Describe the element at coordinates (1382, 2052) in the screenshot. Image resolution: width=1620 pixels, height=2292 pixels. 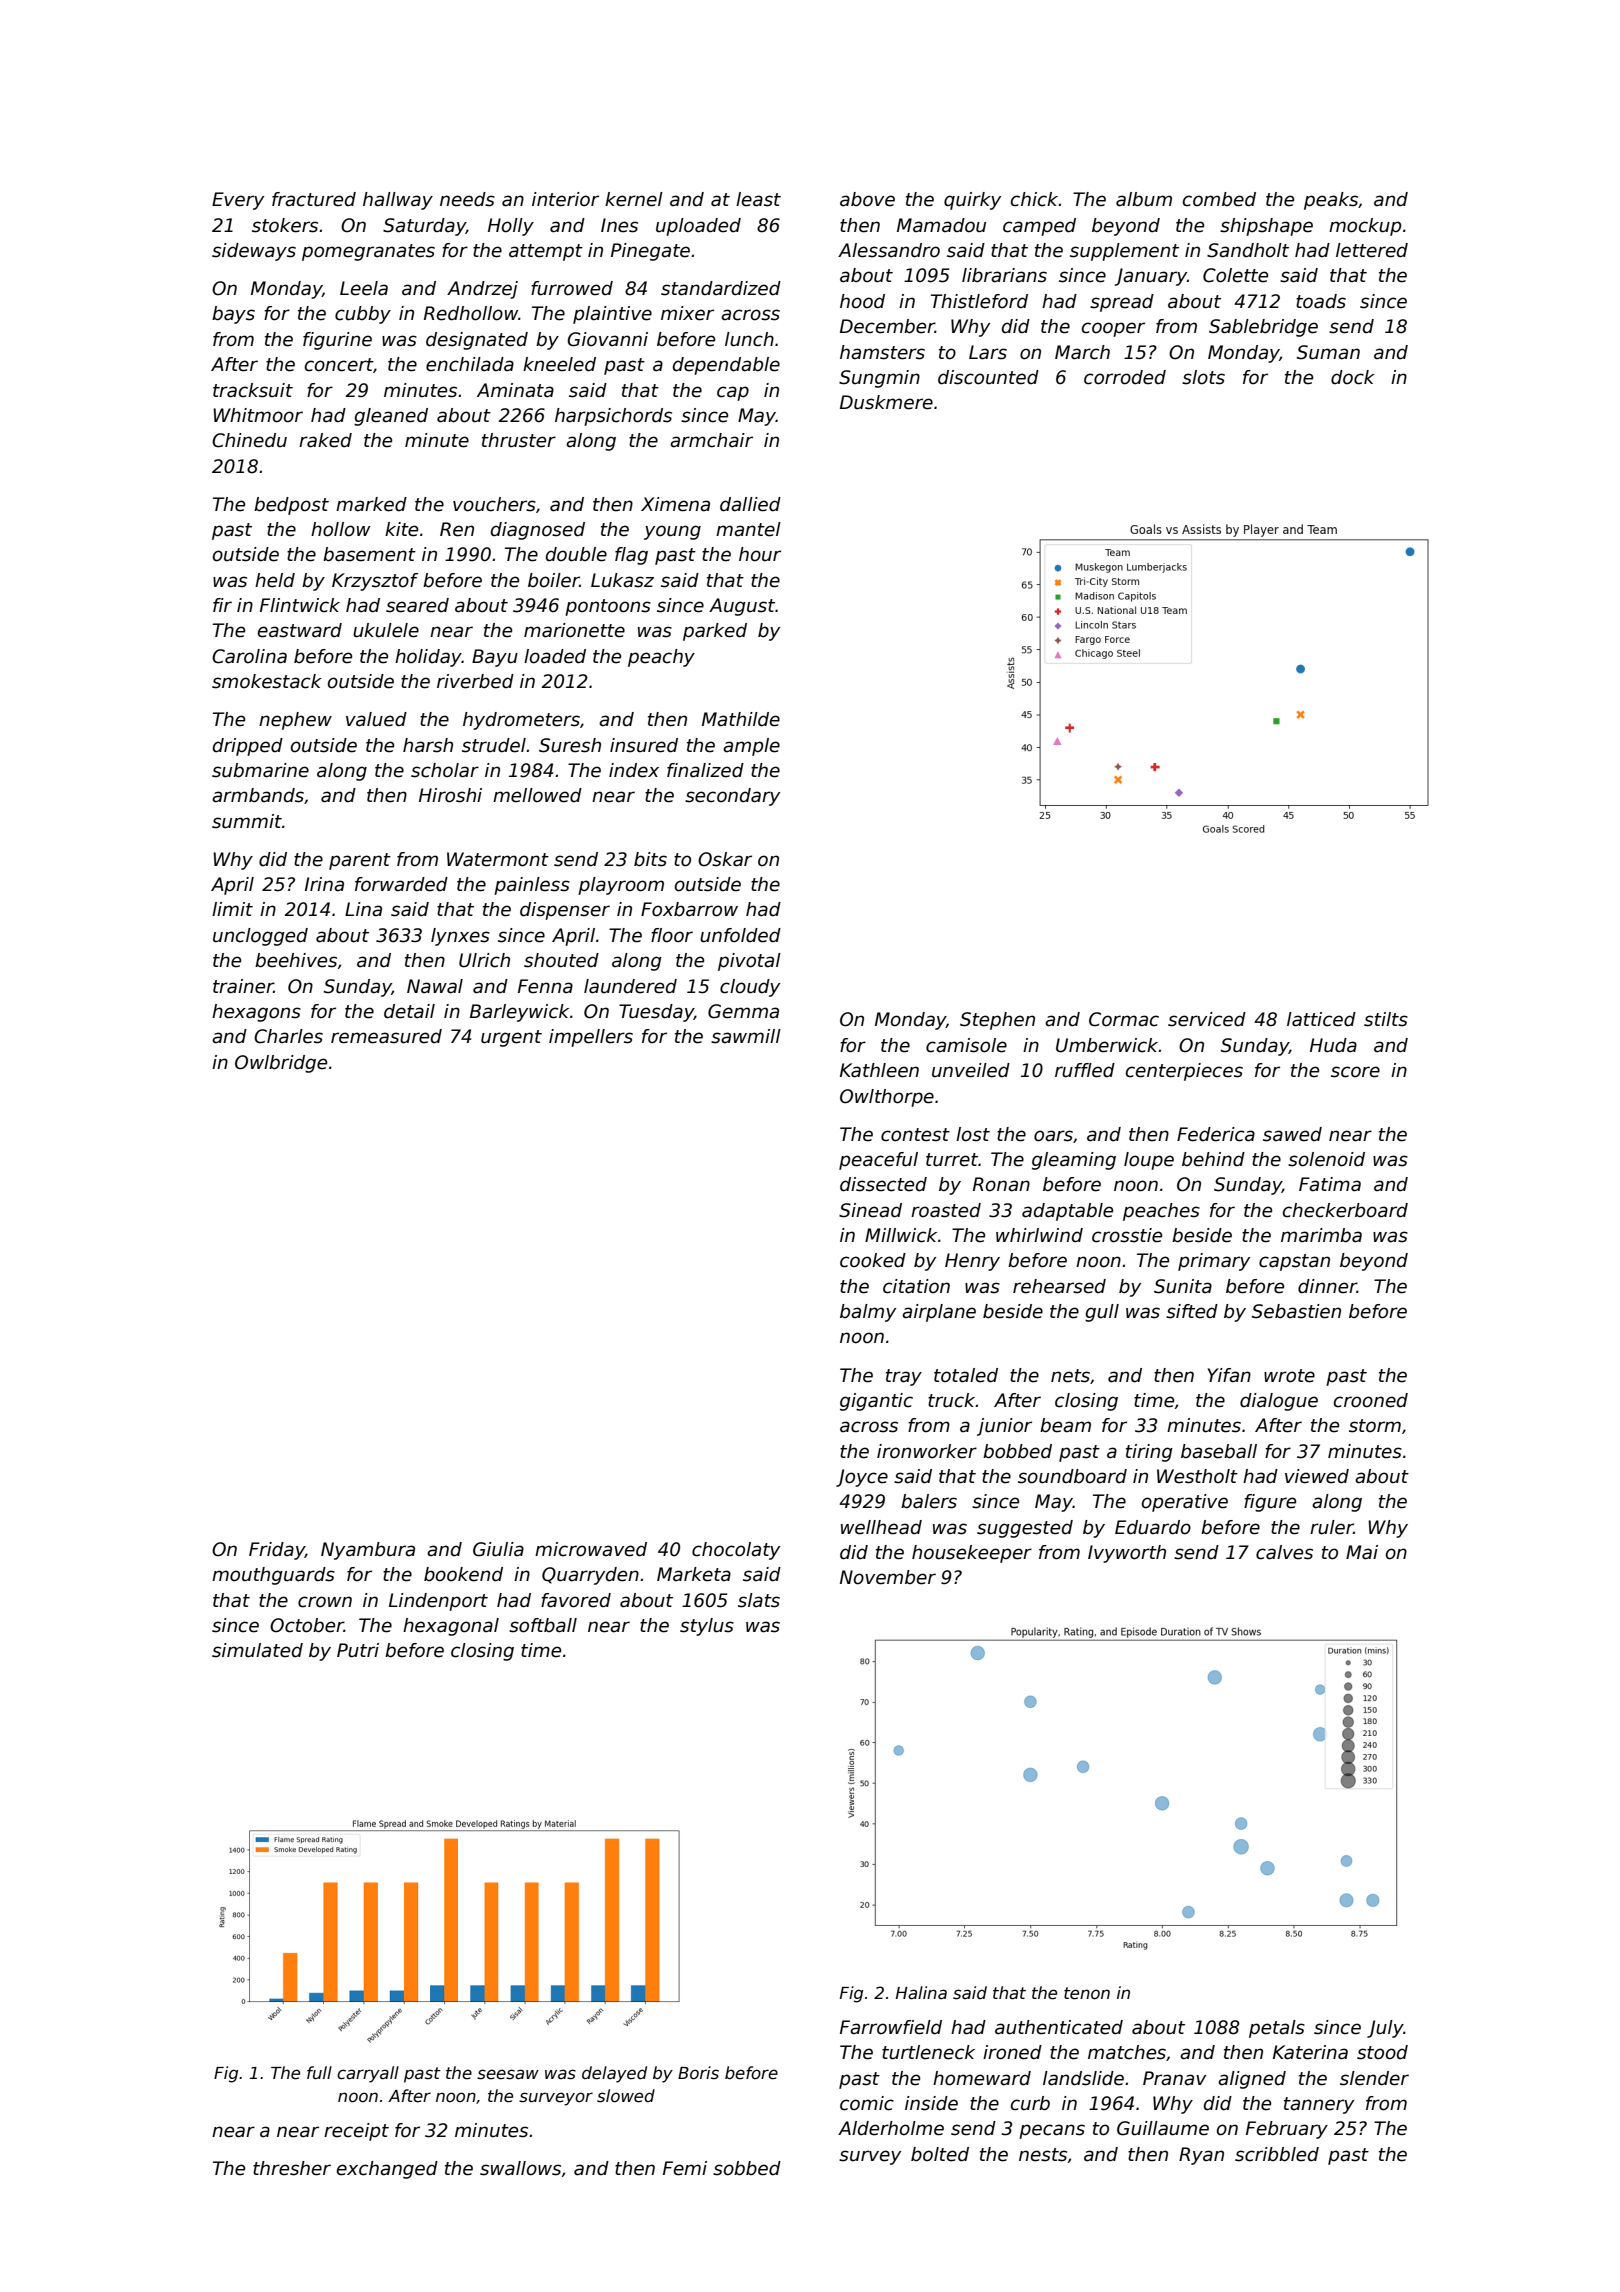
I see `stood` at that location.
